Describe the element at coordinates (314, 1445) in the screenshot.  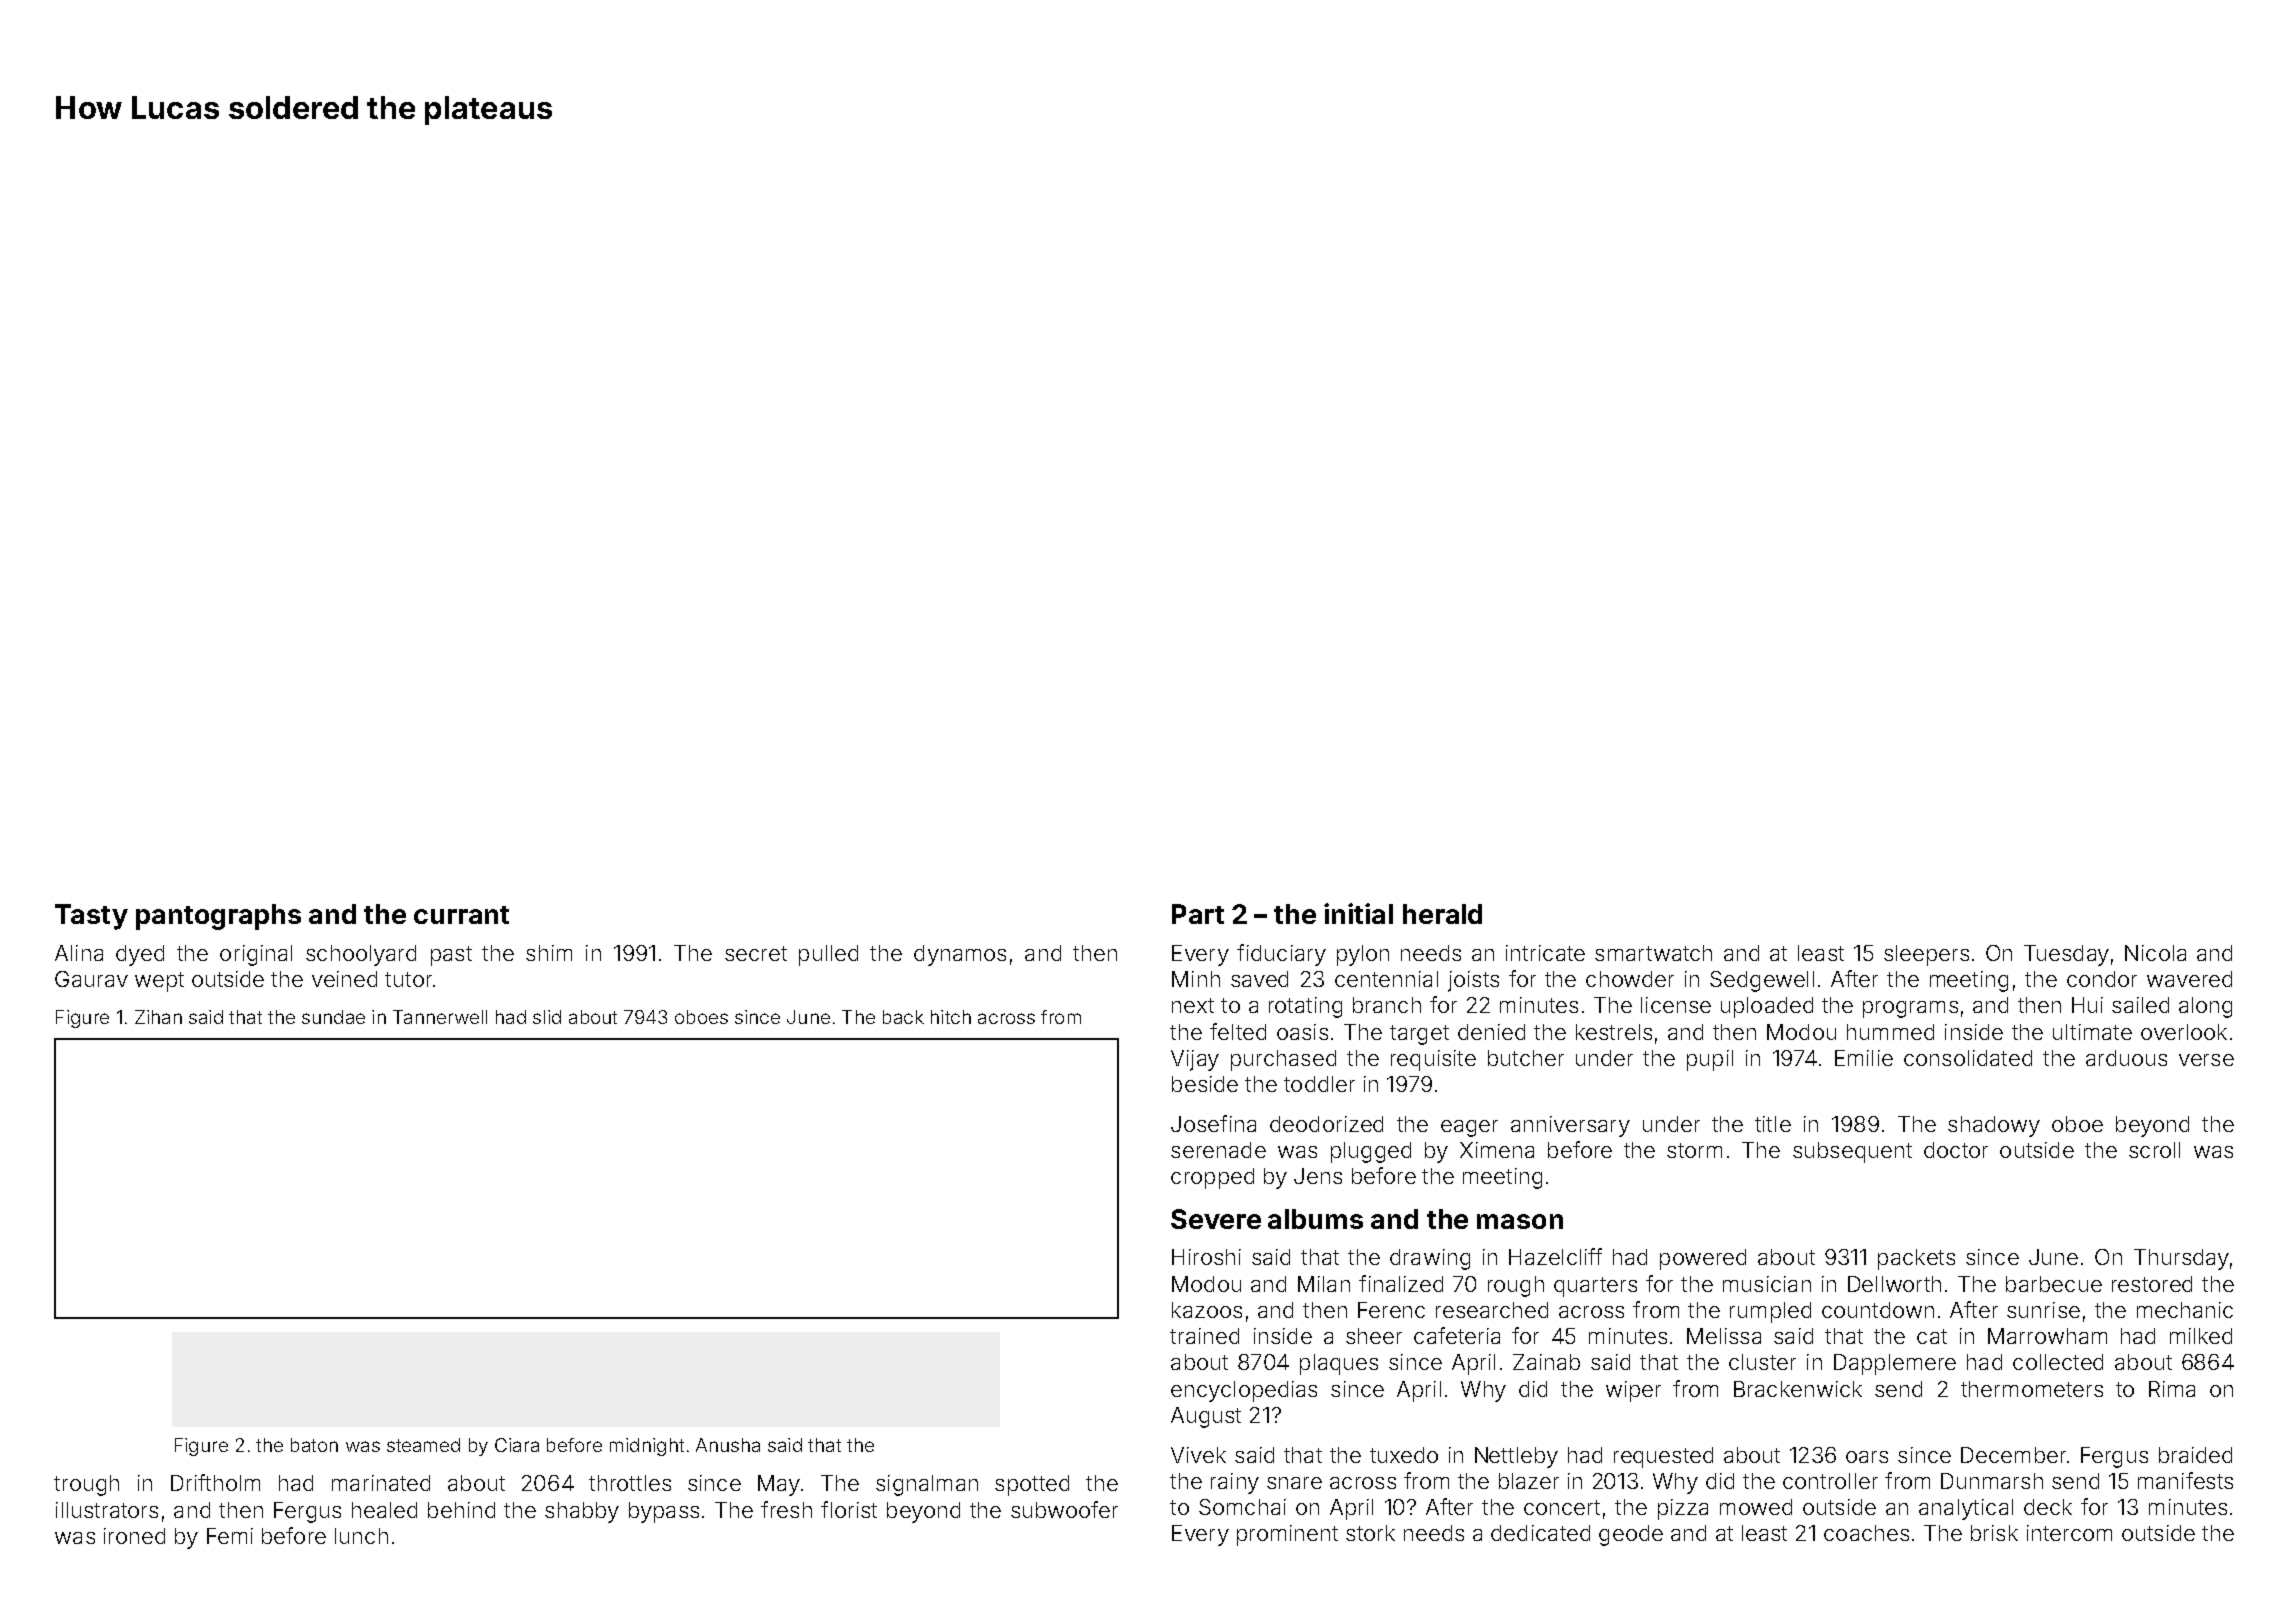
I see `baton` at that location.
